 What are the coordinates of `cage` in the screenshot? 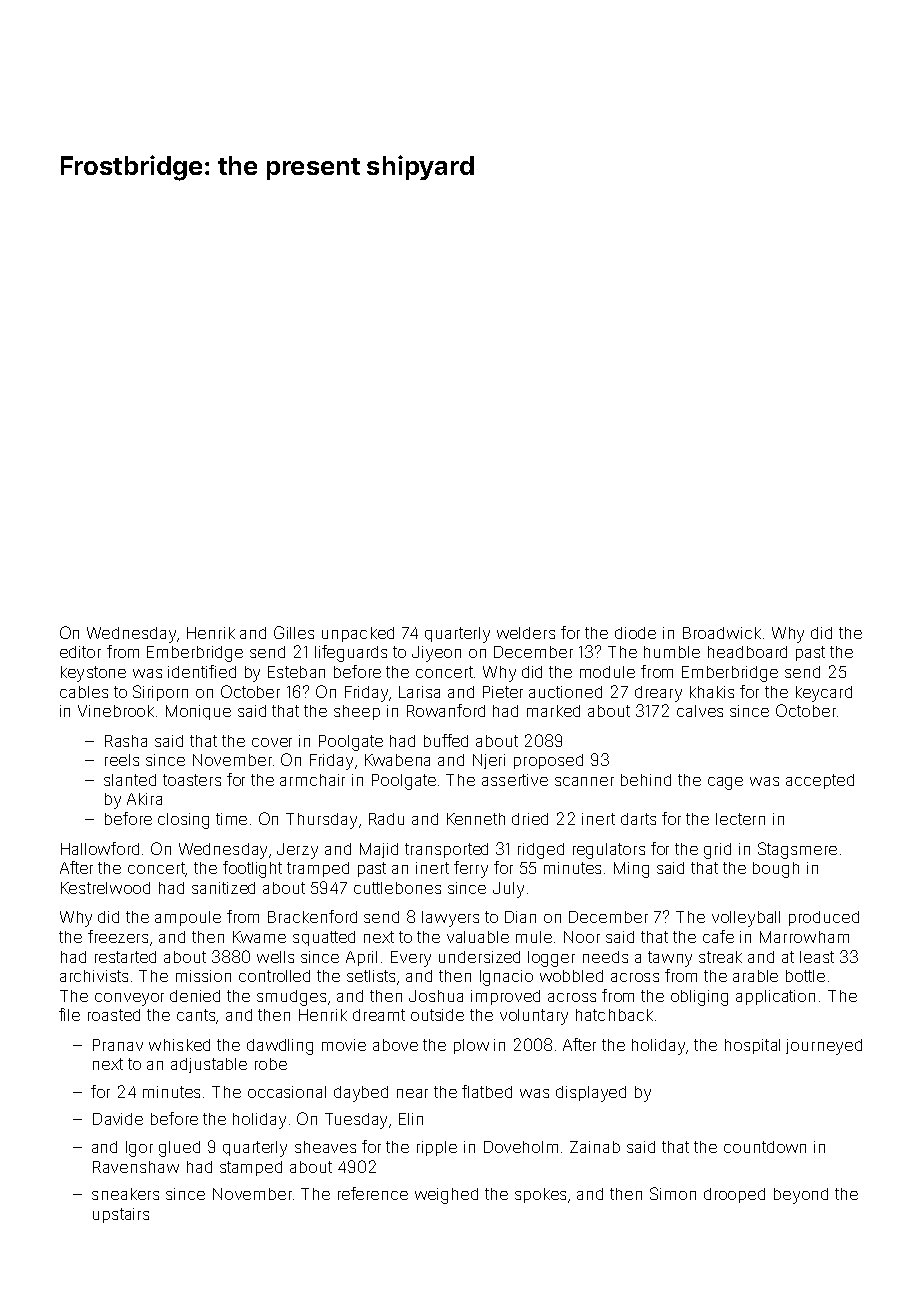 It's located at (725, 783).
